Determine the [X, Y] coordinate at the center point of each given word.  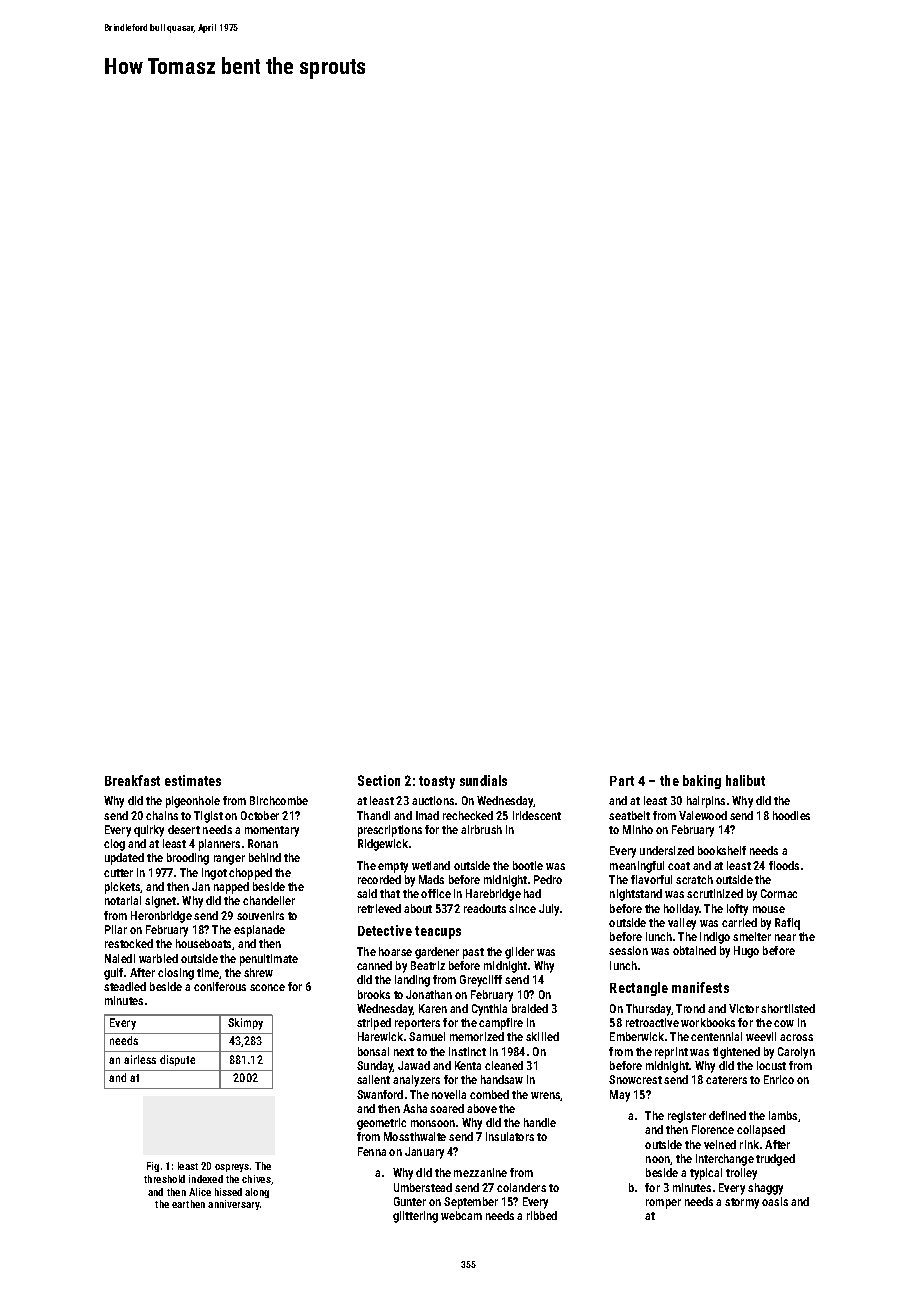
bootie [528, 865]
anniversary [234, 1205]
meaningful [637, 867]
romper [663, 1204]
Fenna [372, 1151]
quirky [149, 831]
